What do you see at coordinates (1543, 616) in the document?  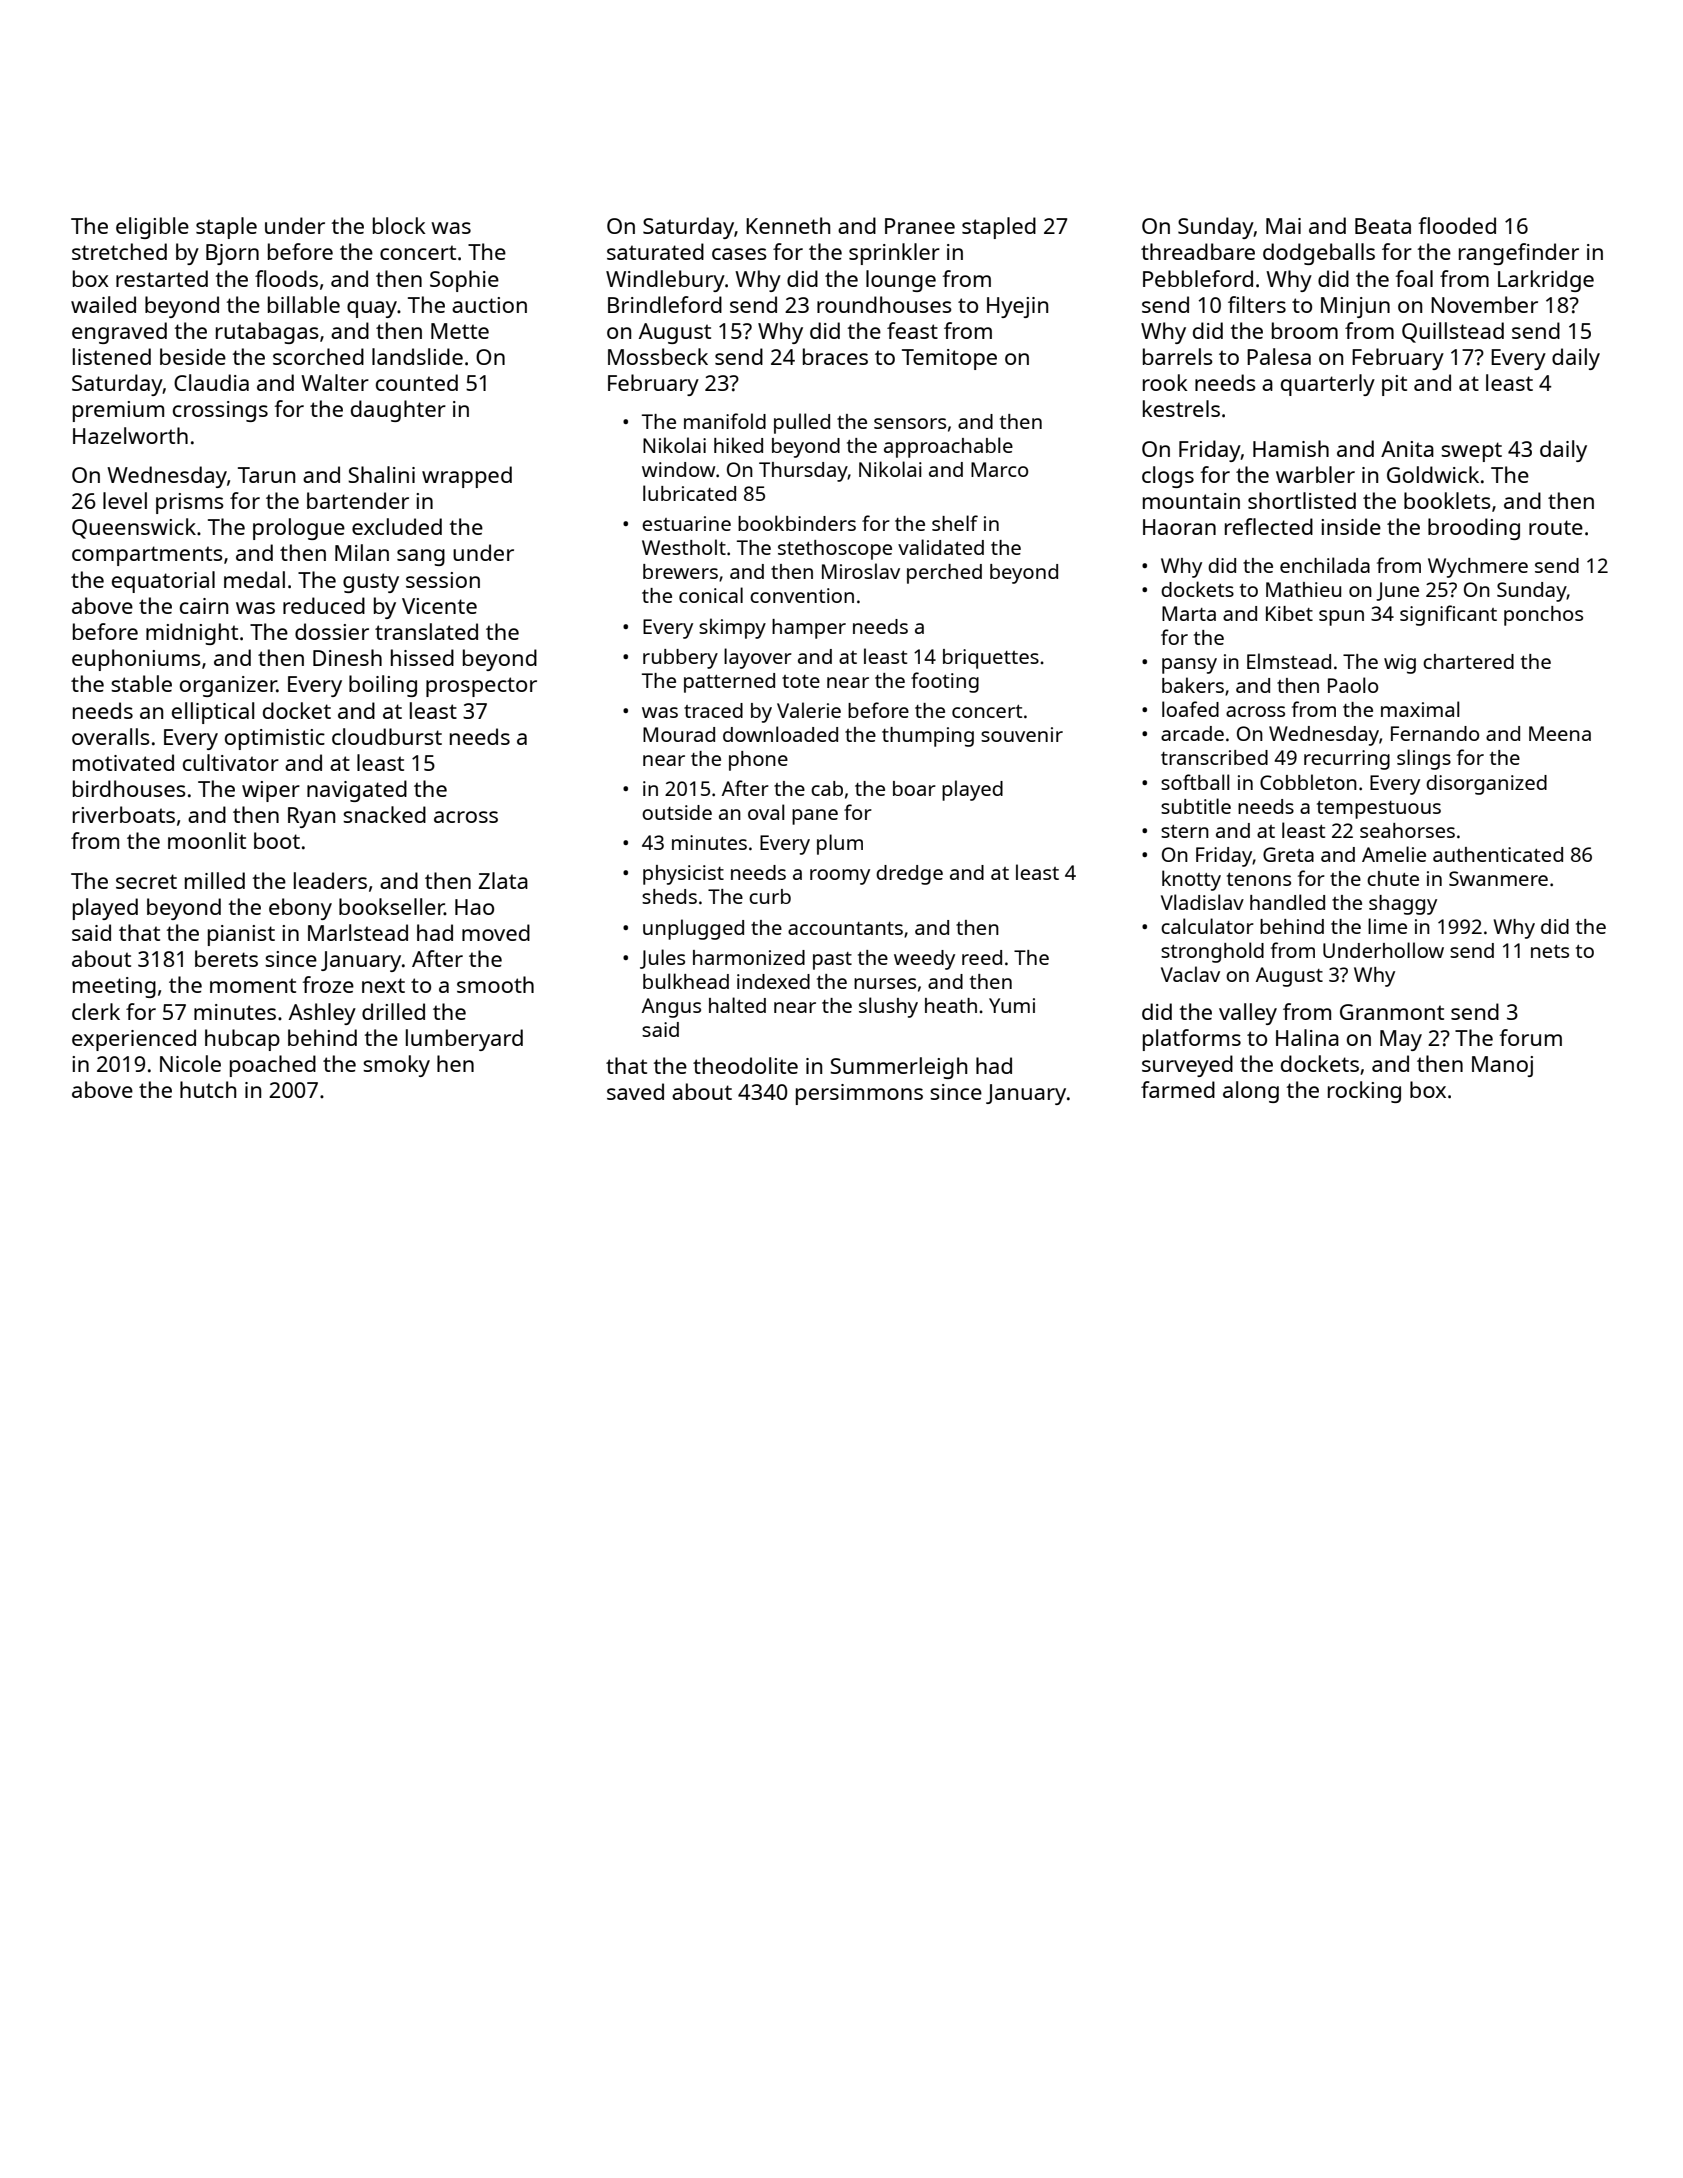 I see `ponchos` at bounding box center [1543, 616].
